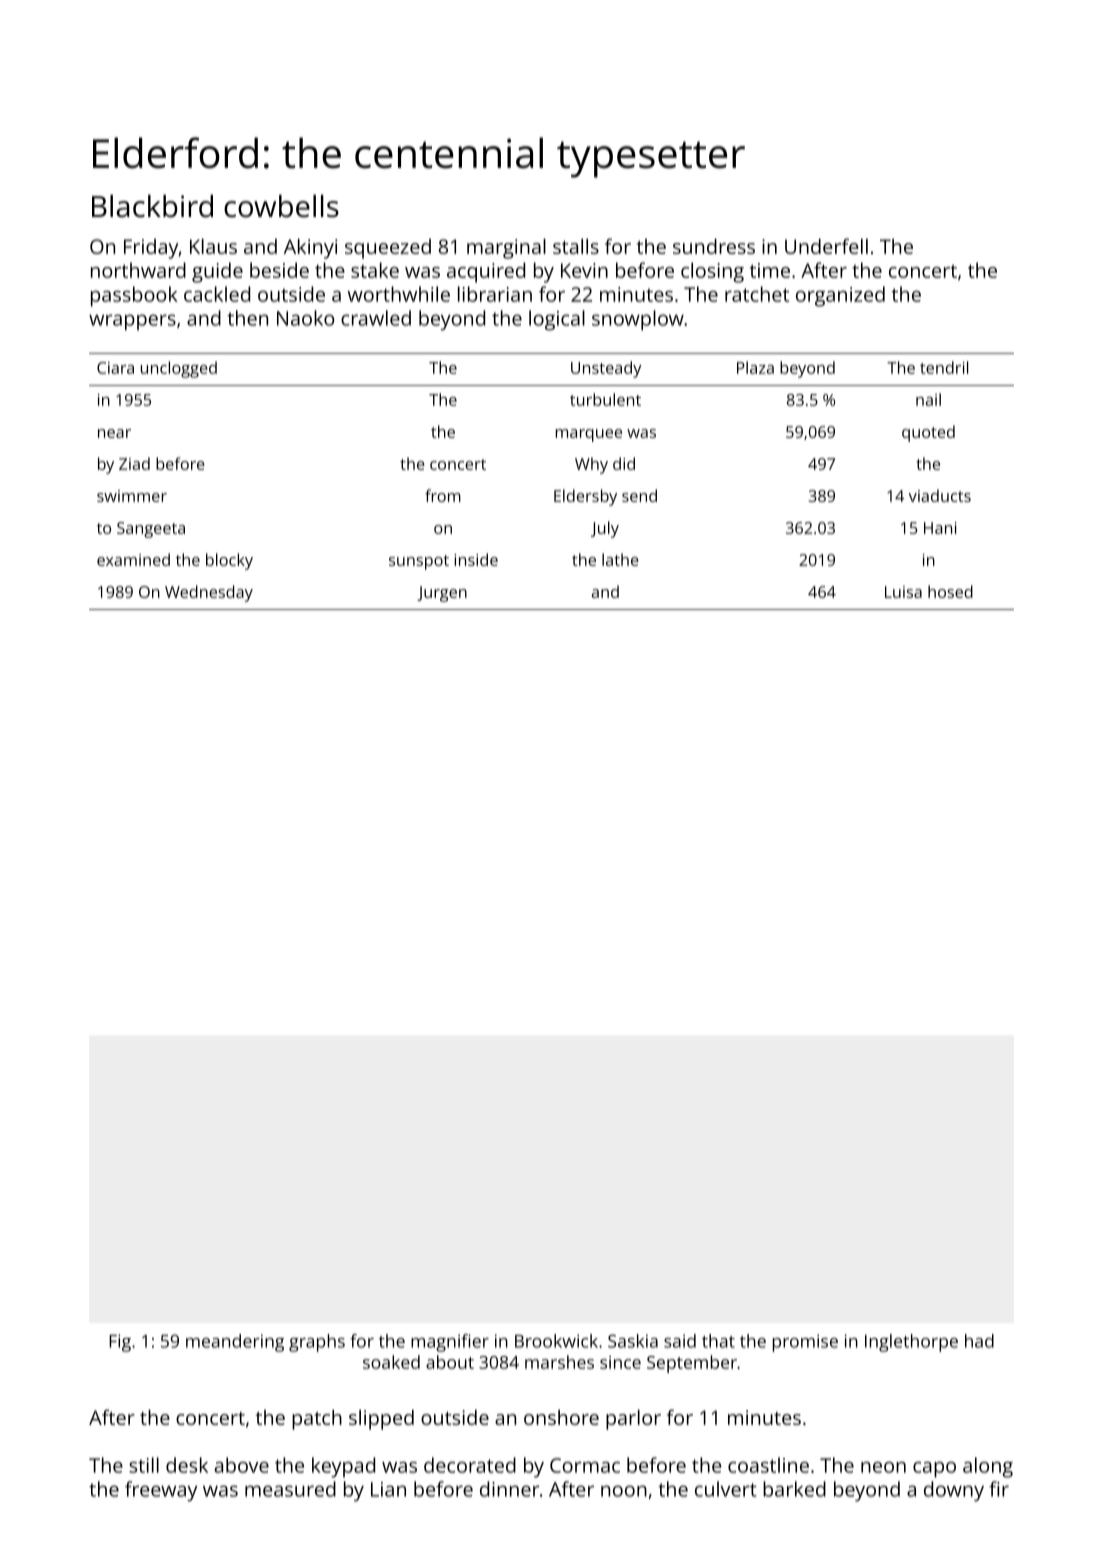  I want to click on swimmer, so click(132, 496).
